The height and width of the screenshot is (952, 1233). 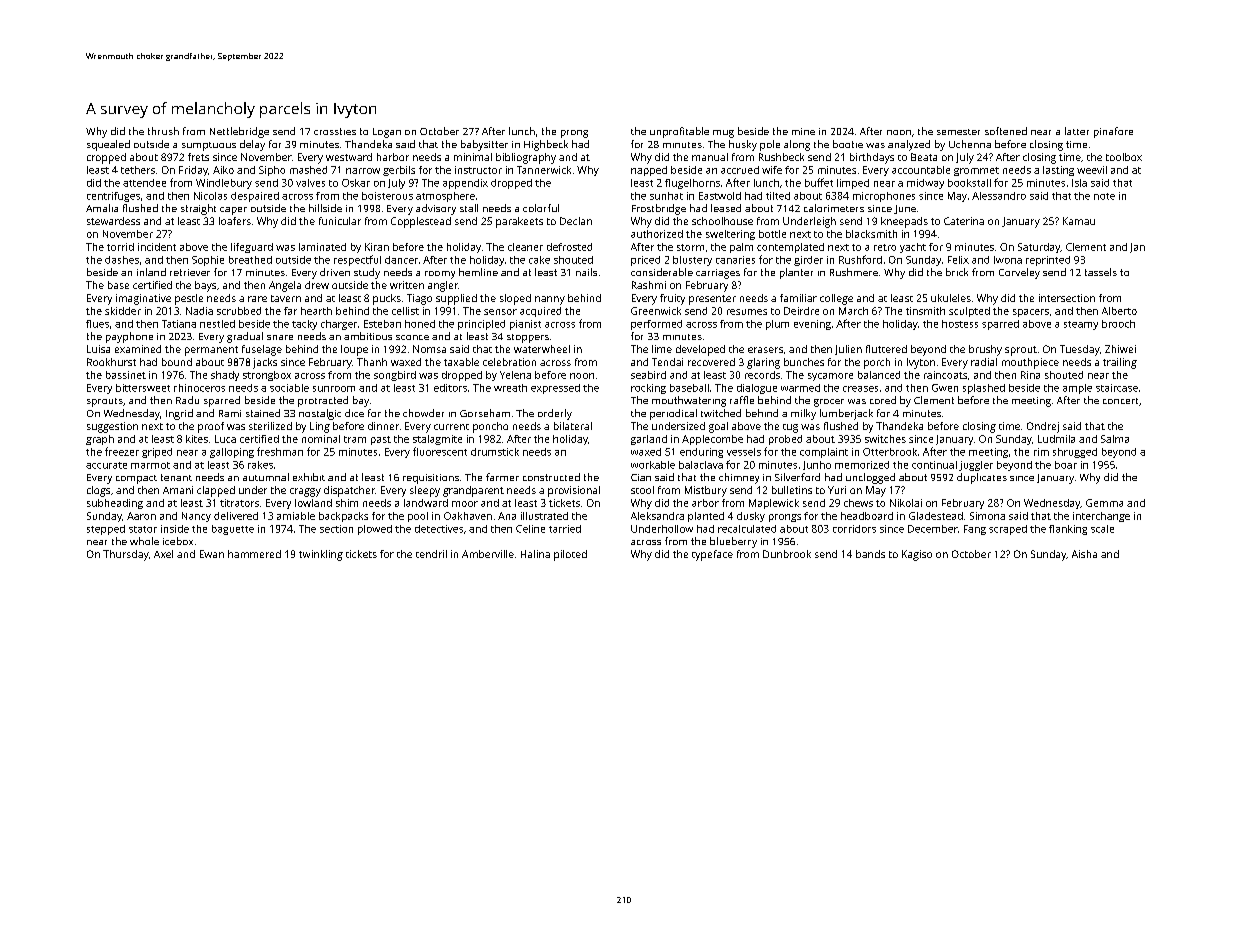 What do you see at coordinates (163, 131) in the screenshot?
I see `thrush` at bounding box center [163, 131].
